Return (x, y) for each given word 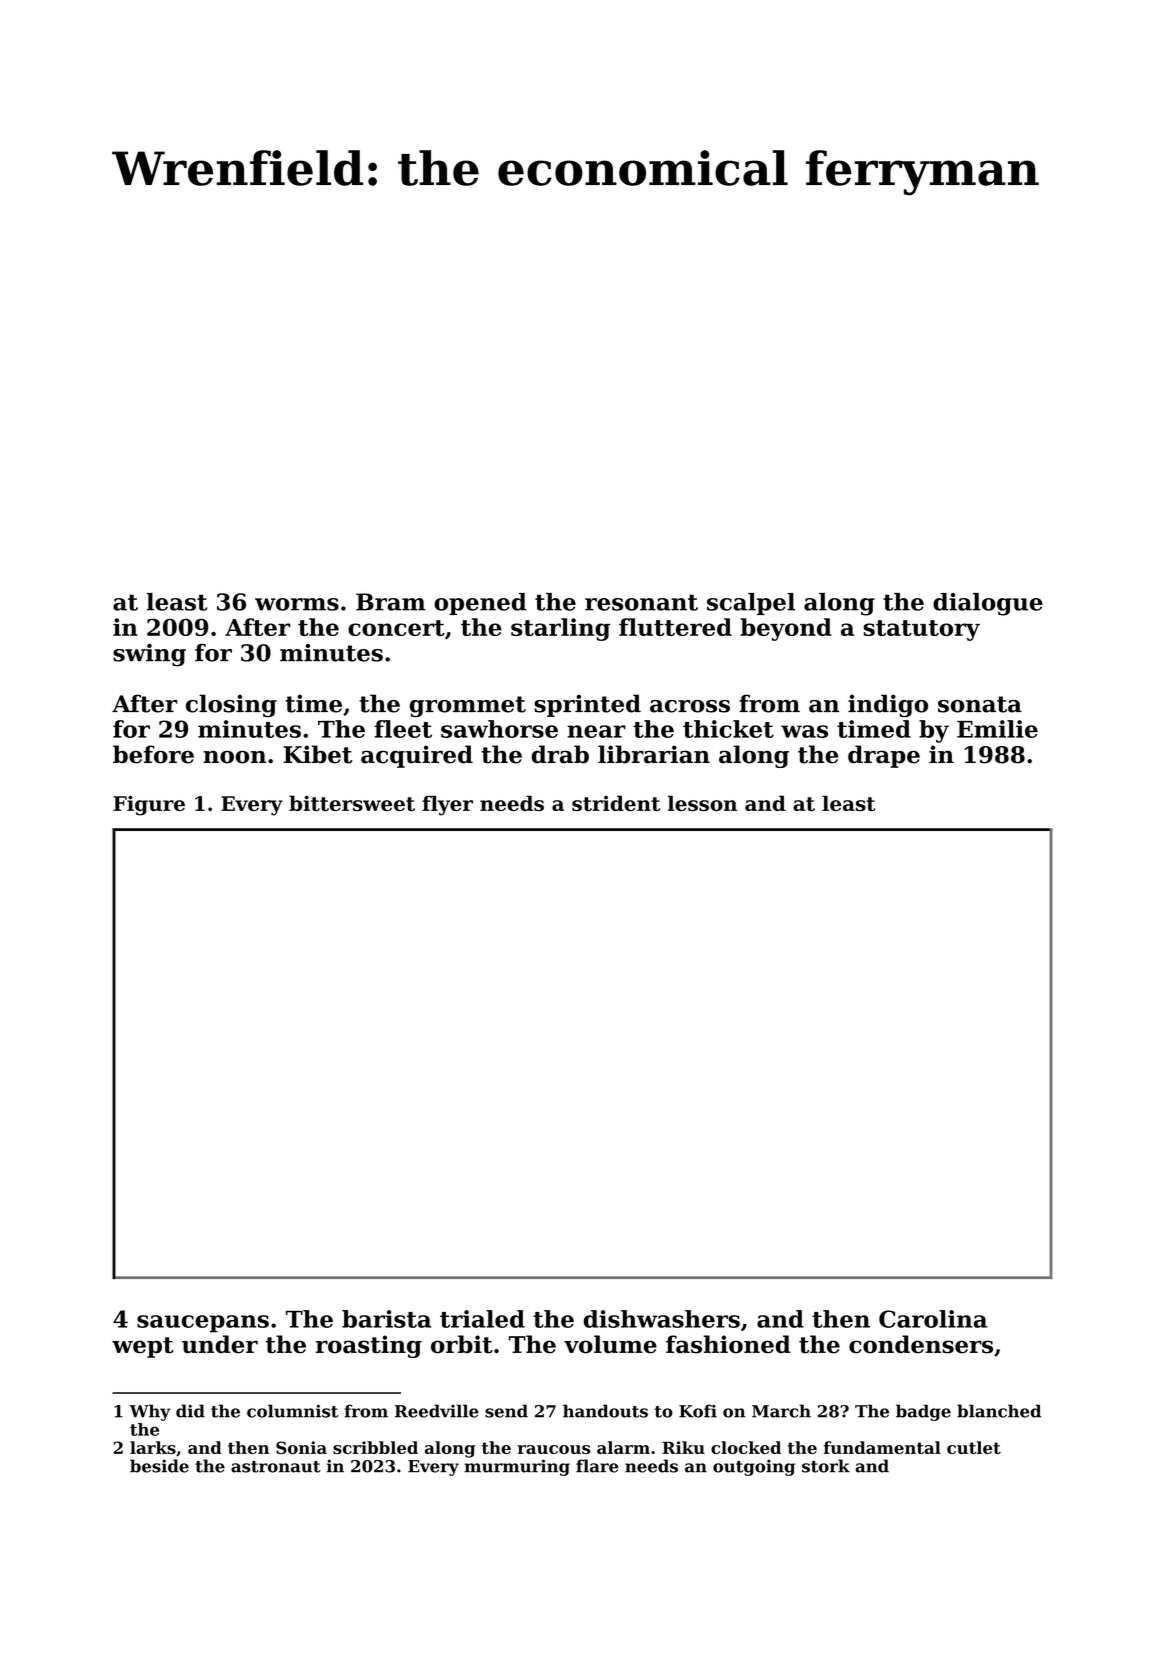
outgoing (754, 1467)
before (153, 754)
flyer (447, 805)
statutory (921, 630)
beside (159, 1466)
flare (597, 1466)
